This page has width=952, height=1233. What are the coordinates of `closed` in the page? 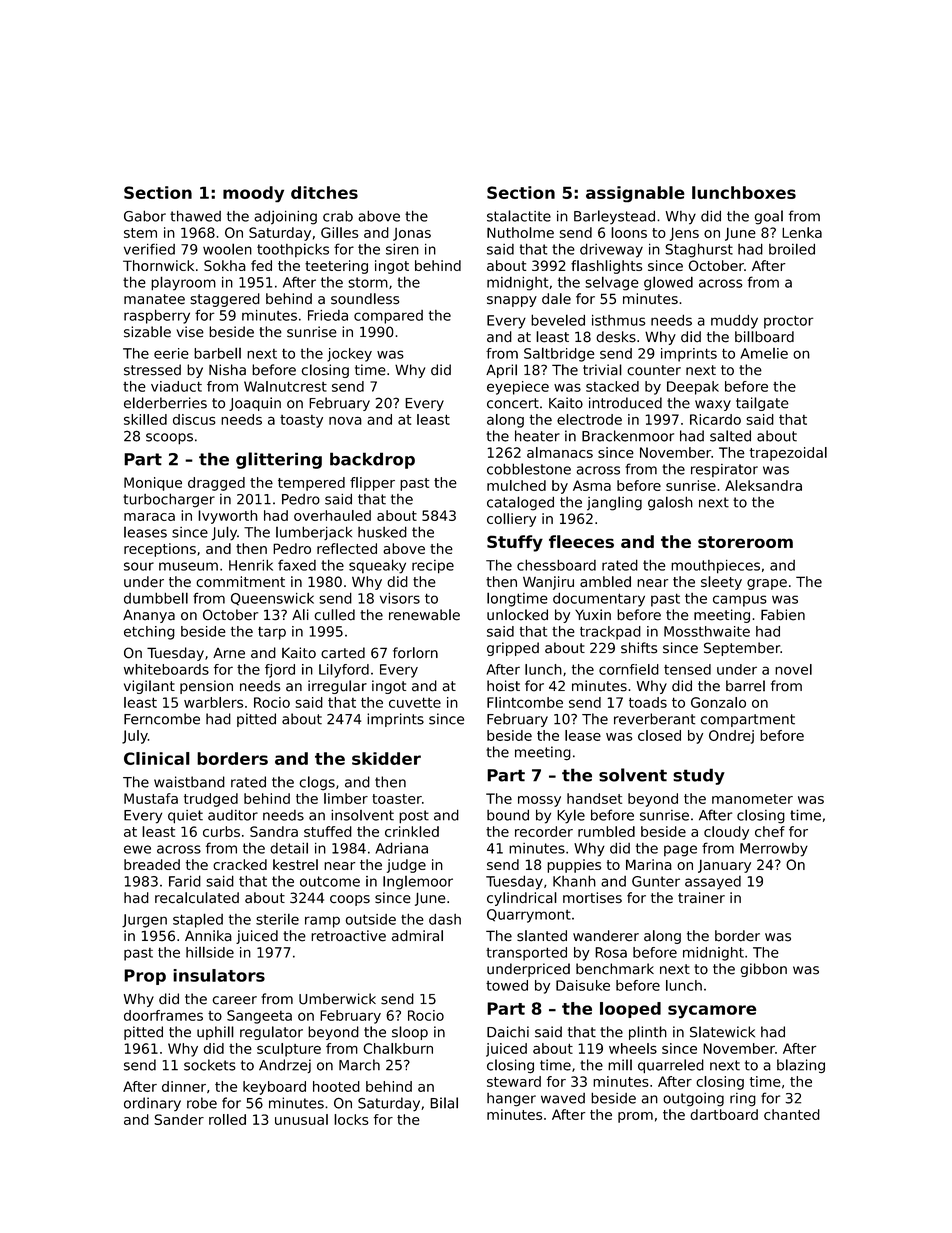 It's located at (659, 735).
